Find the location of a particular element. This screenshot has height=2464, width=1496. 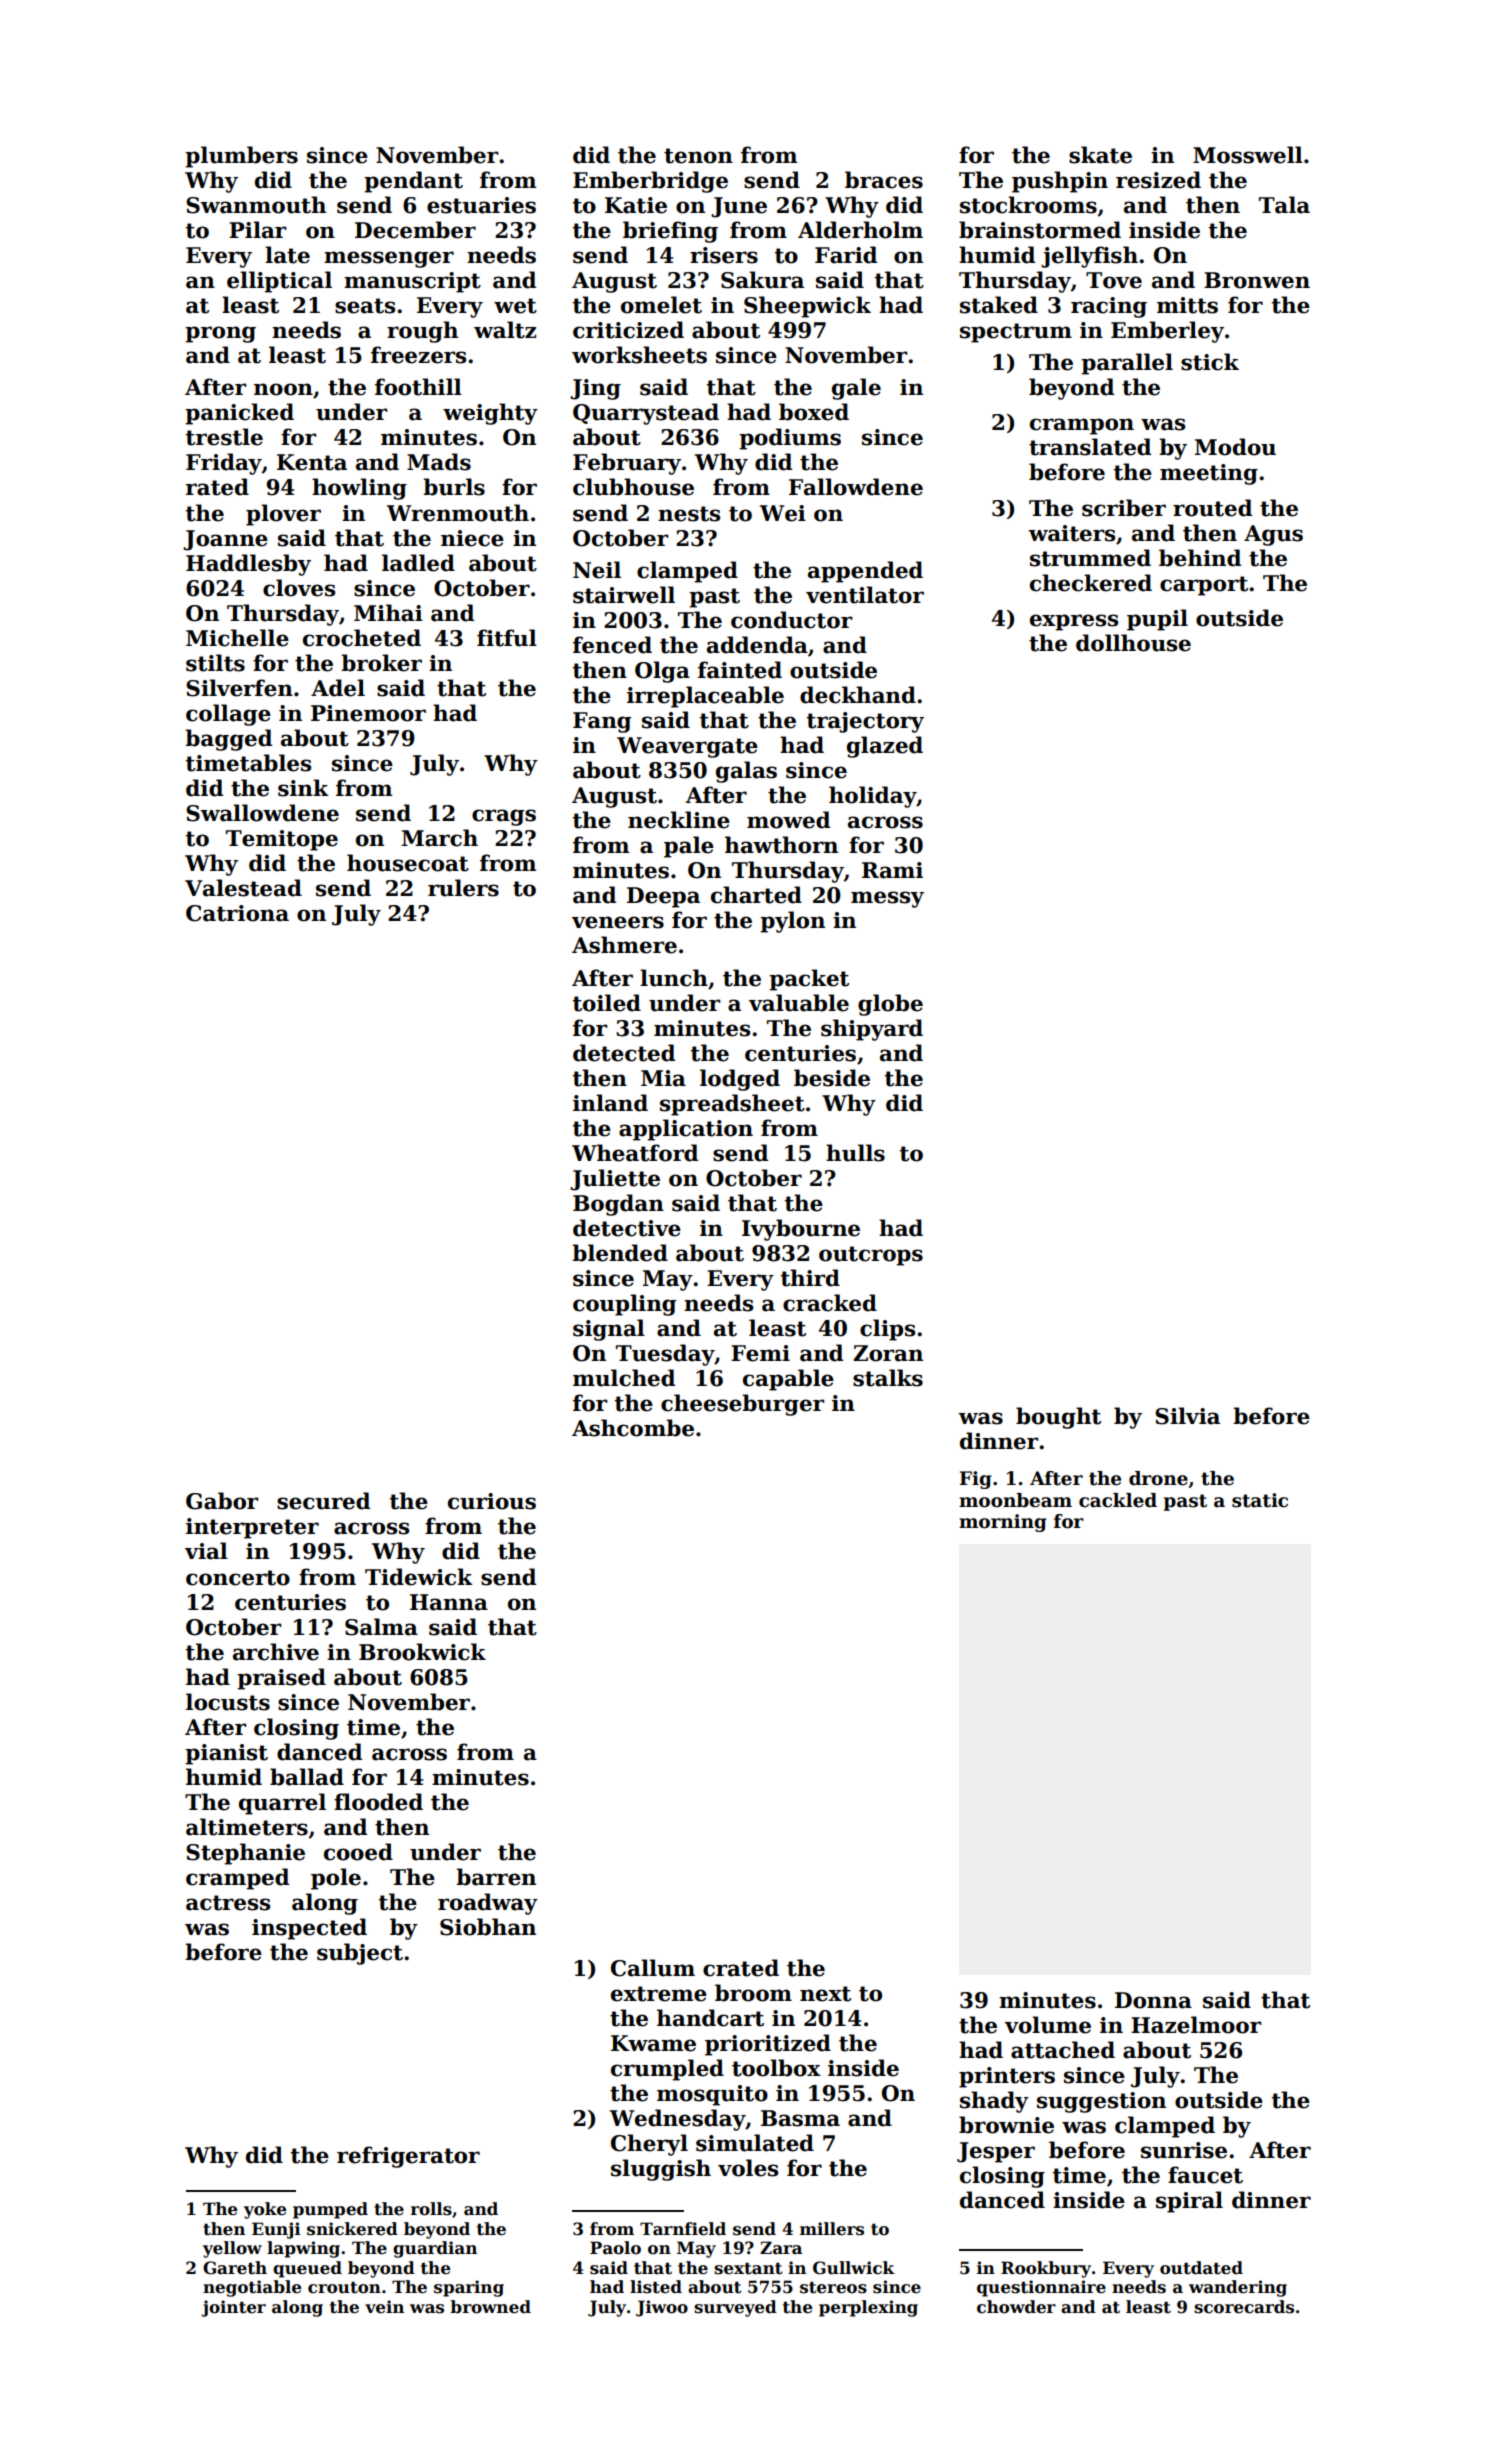

Farid is located at coordinates (846, 255).
